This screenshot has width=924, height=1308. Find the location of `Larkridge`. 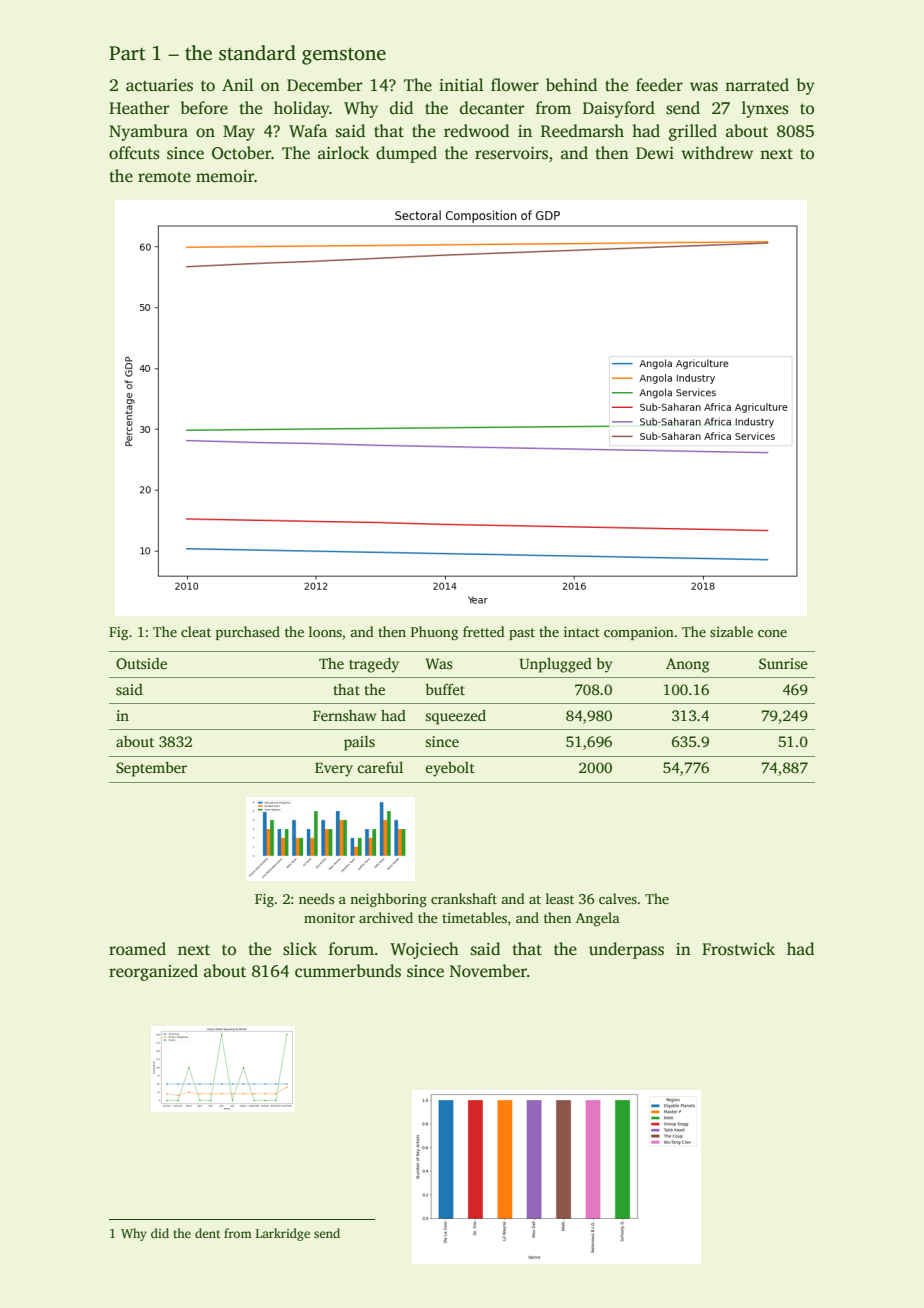

Larkridge is located at coordinates (283, 1234).
